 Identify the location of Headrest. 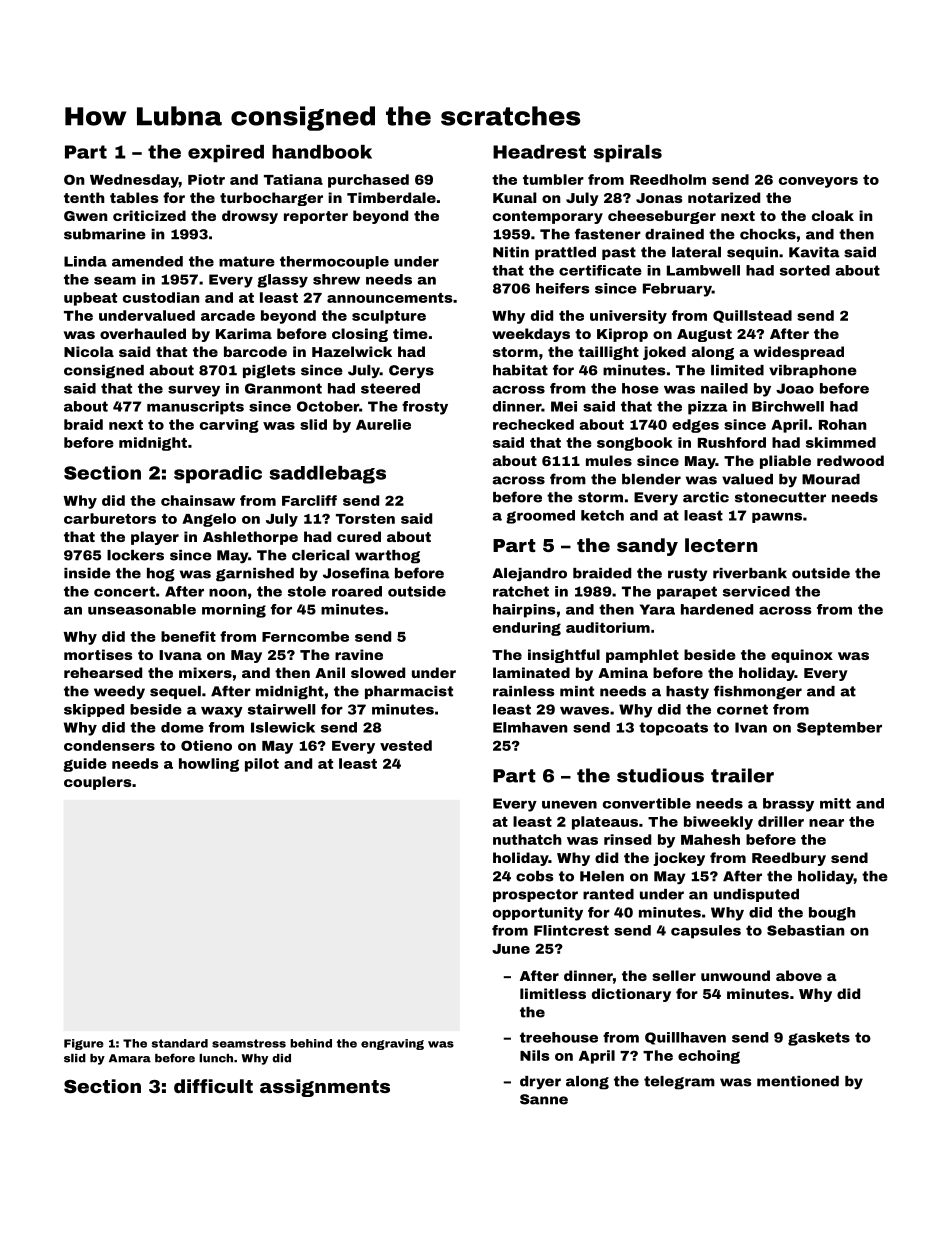
(539, 152).
